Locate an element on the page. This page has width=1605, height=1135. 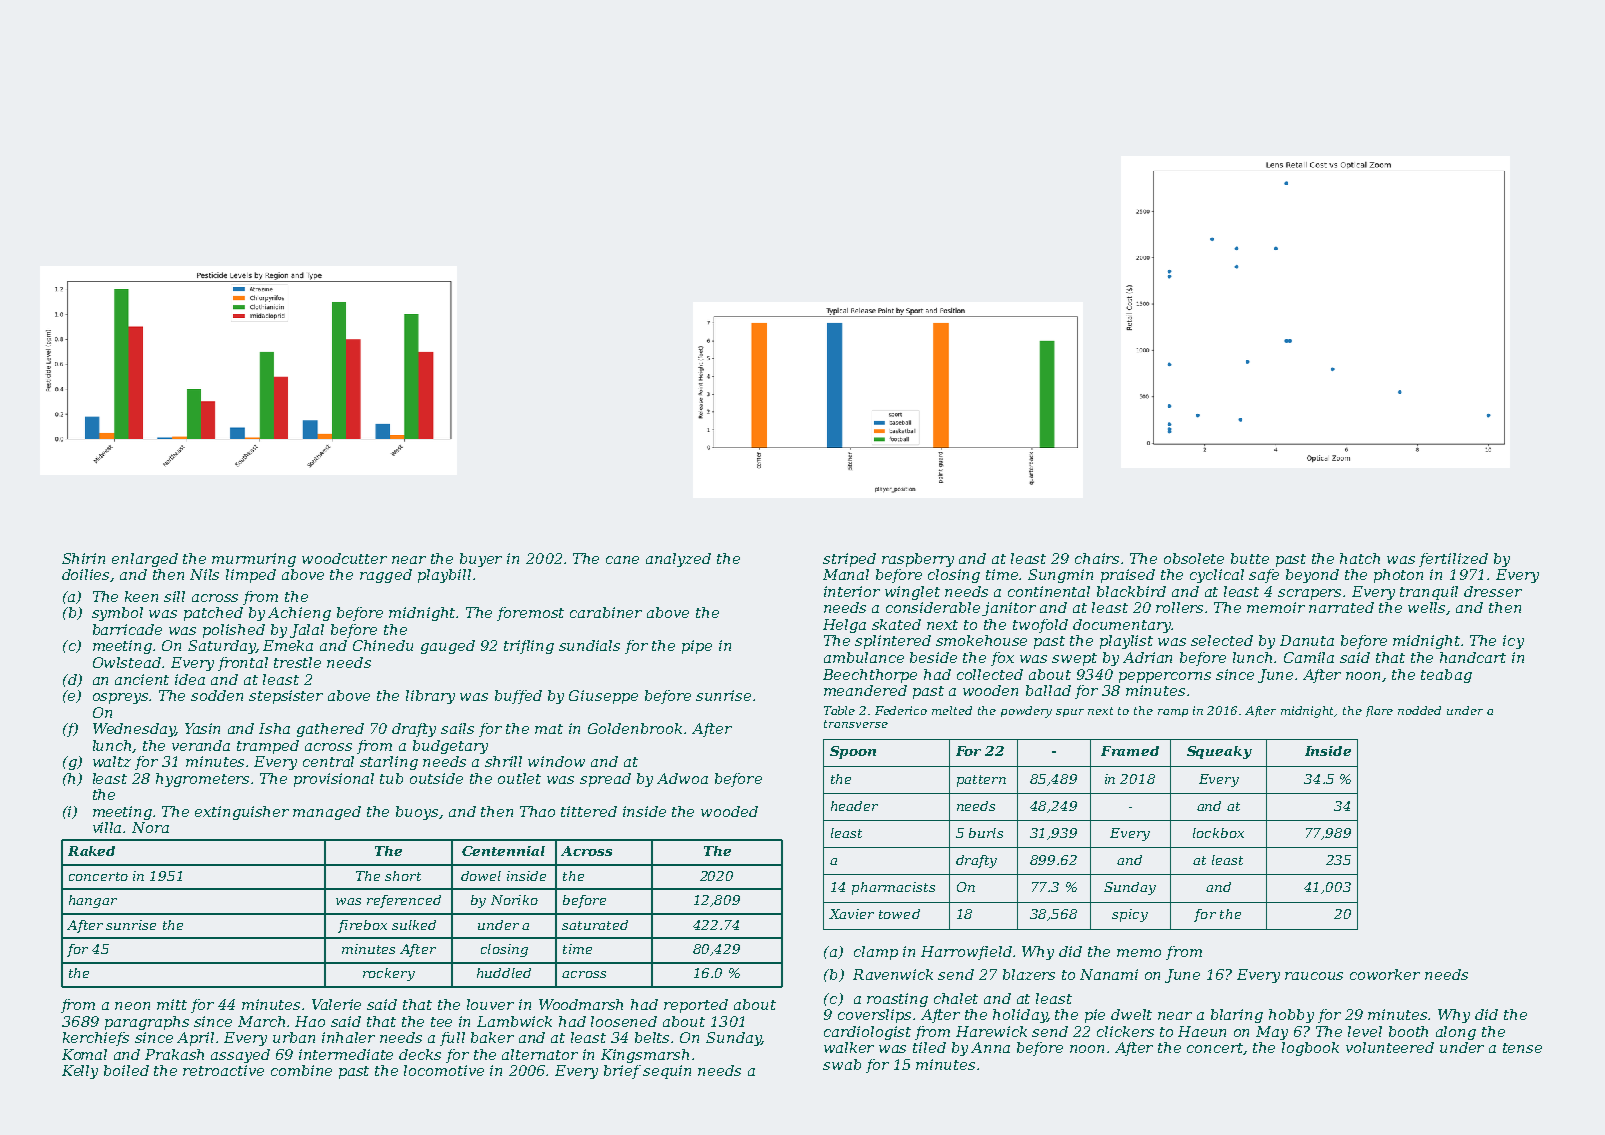
spicy is located at coordinates (1130, 915).
